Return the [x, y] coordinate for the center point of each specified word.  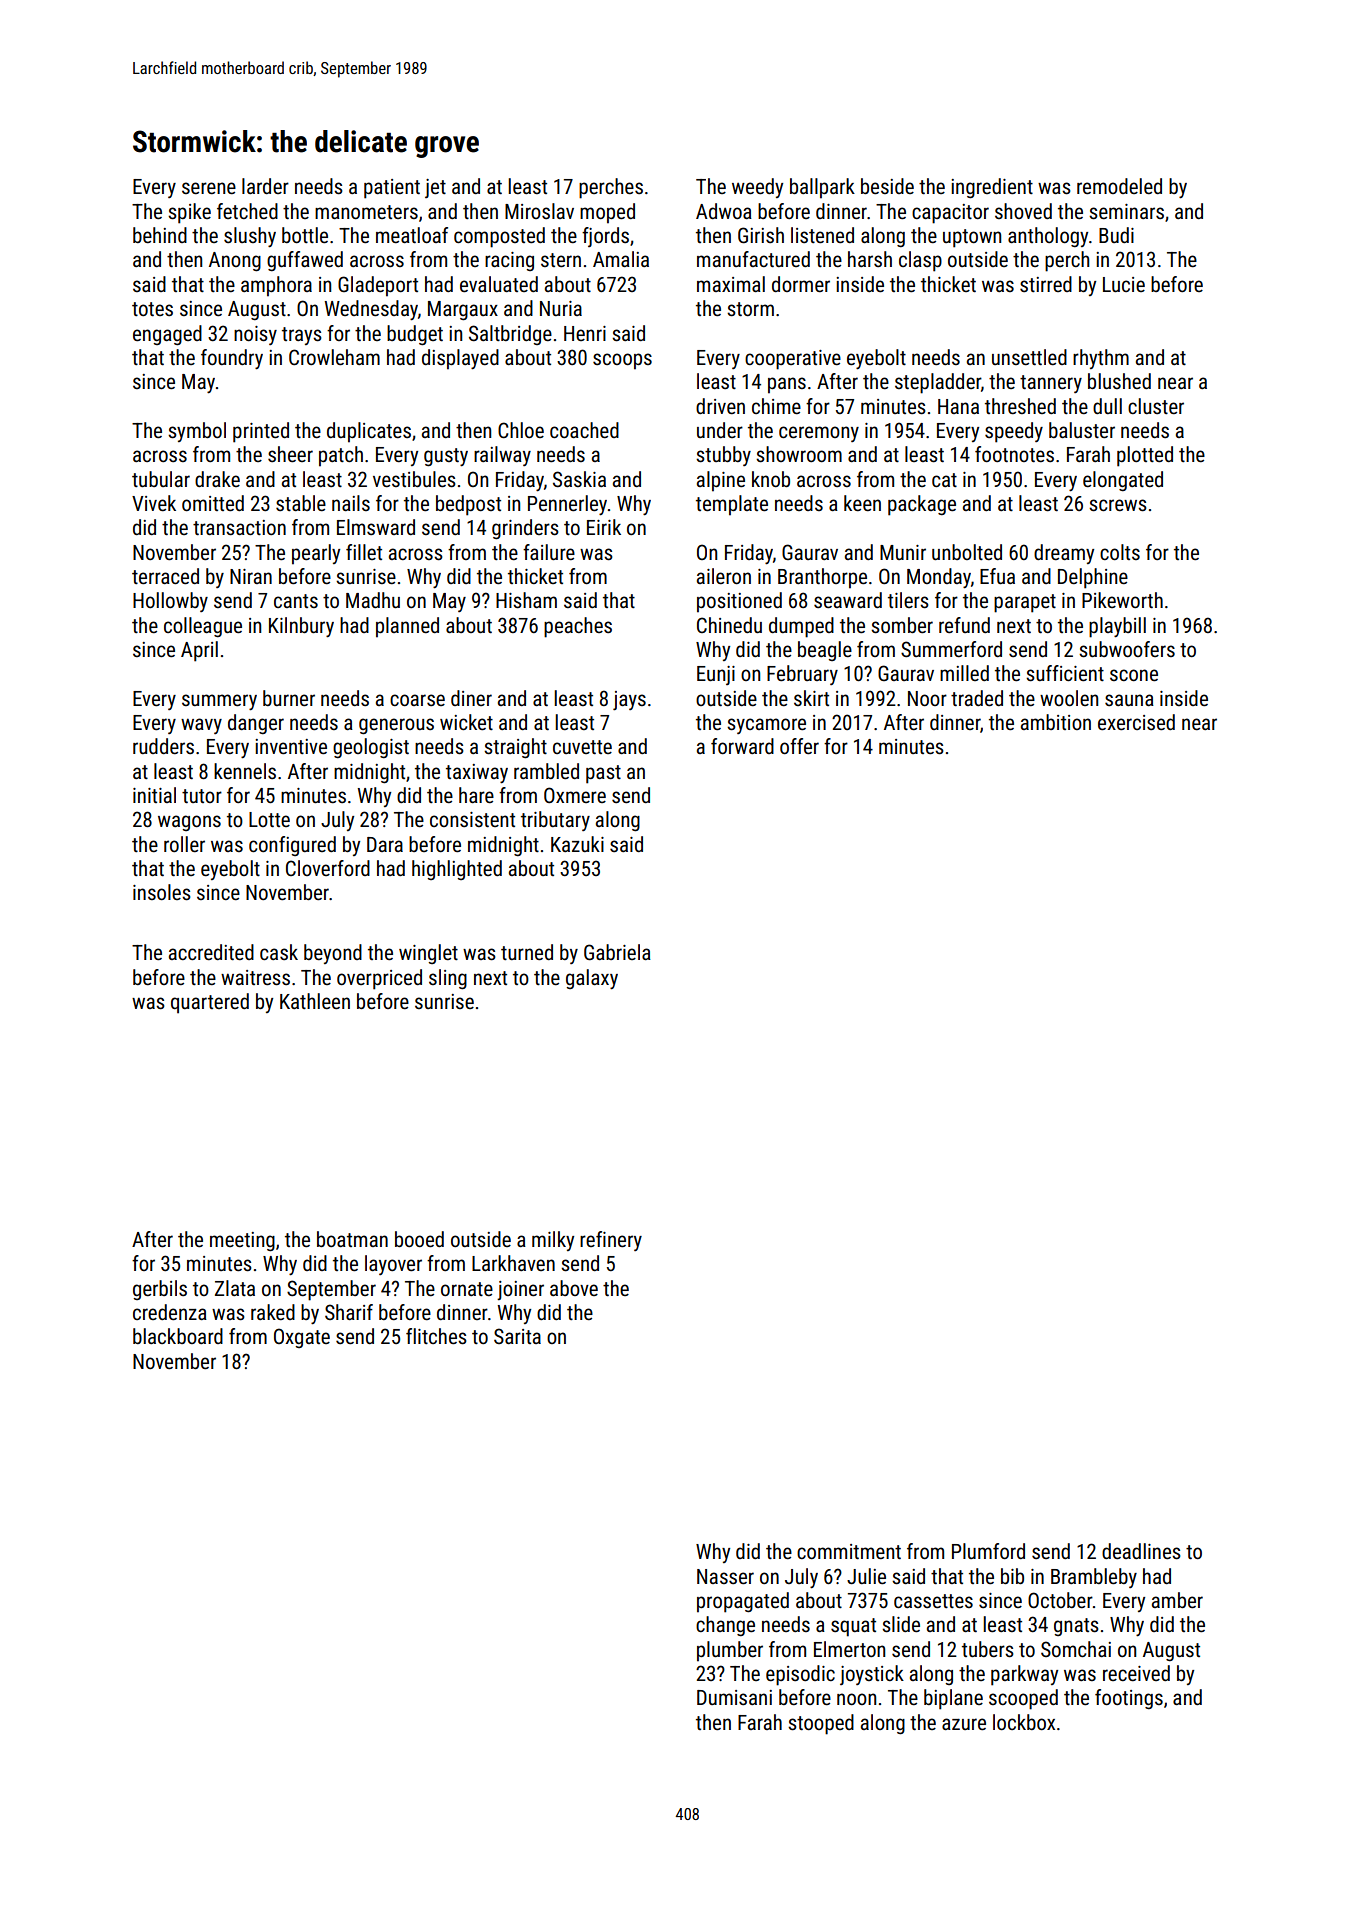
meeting [242, 1242]
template [732, 505]
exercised [1136, 722]
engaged [167, 335]
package [922, 505]
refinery [611, 1241]
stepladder [938, 383]
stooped [821, 1724]
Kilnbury [301, 627]
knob [771, 479]
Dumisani [734, 1698]
